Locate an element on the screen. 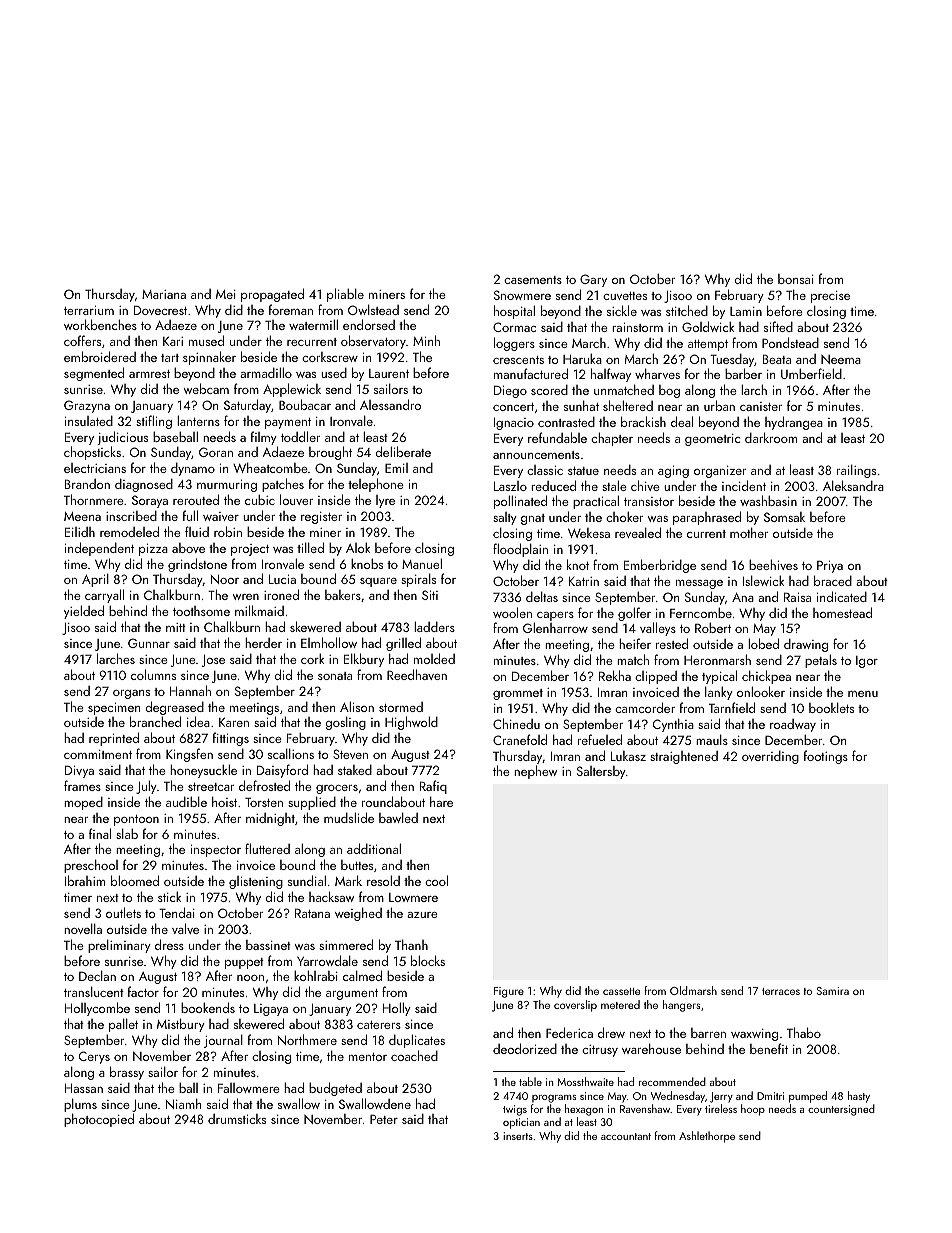 The height and width of the screenshot is (1233, 952). overriding is located at coordinates (770, 757).
